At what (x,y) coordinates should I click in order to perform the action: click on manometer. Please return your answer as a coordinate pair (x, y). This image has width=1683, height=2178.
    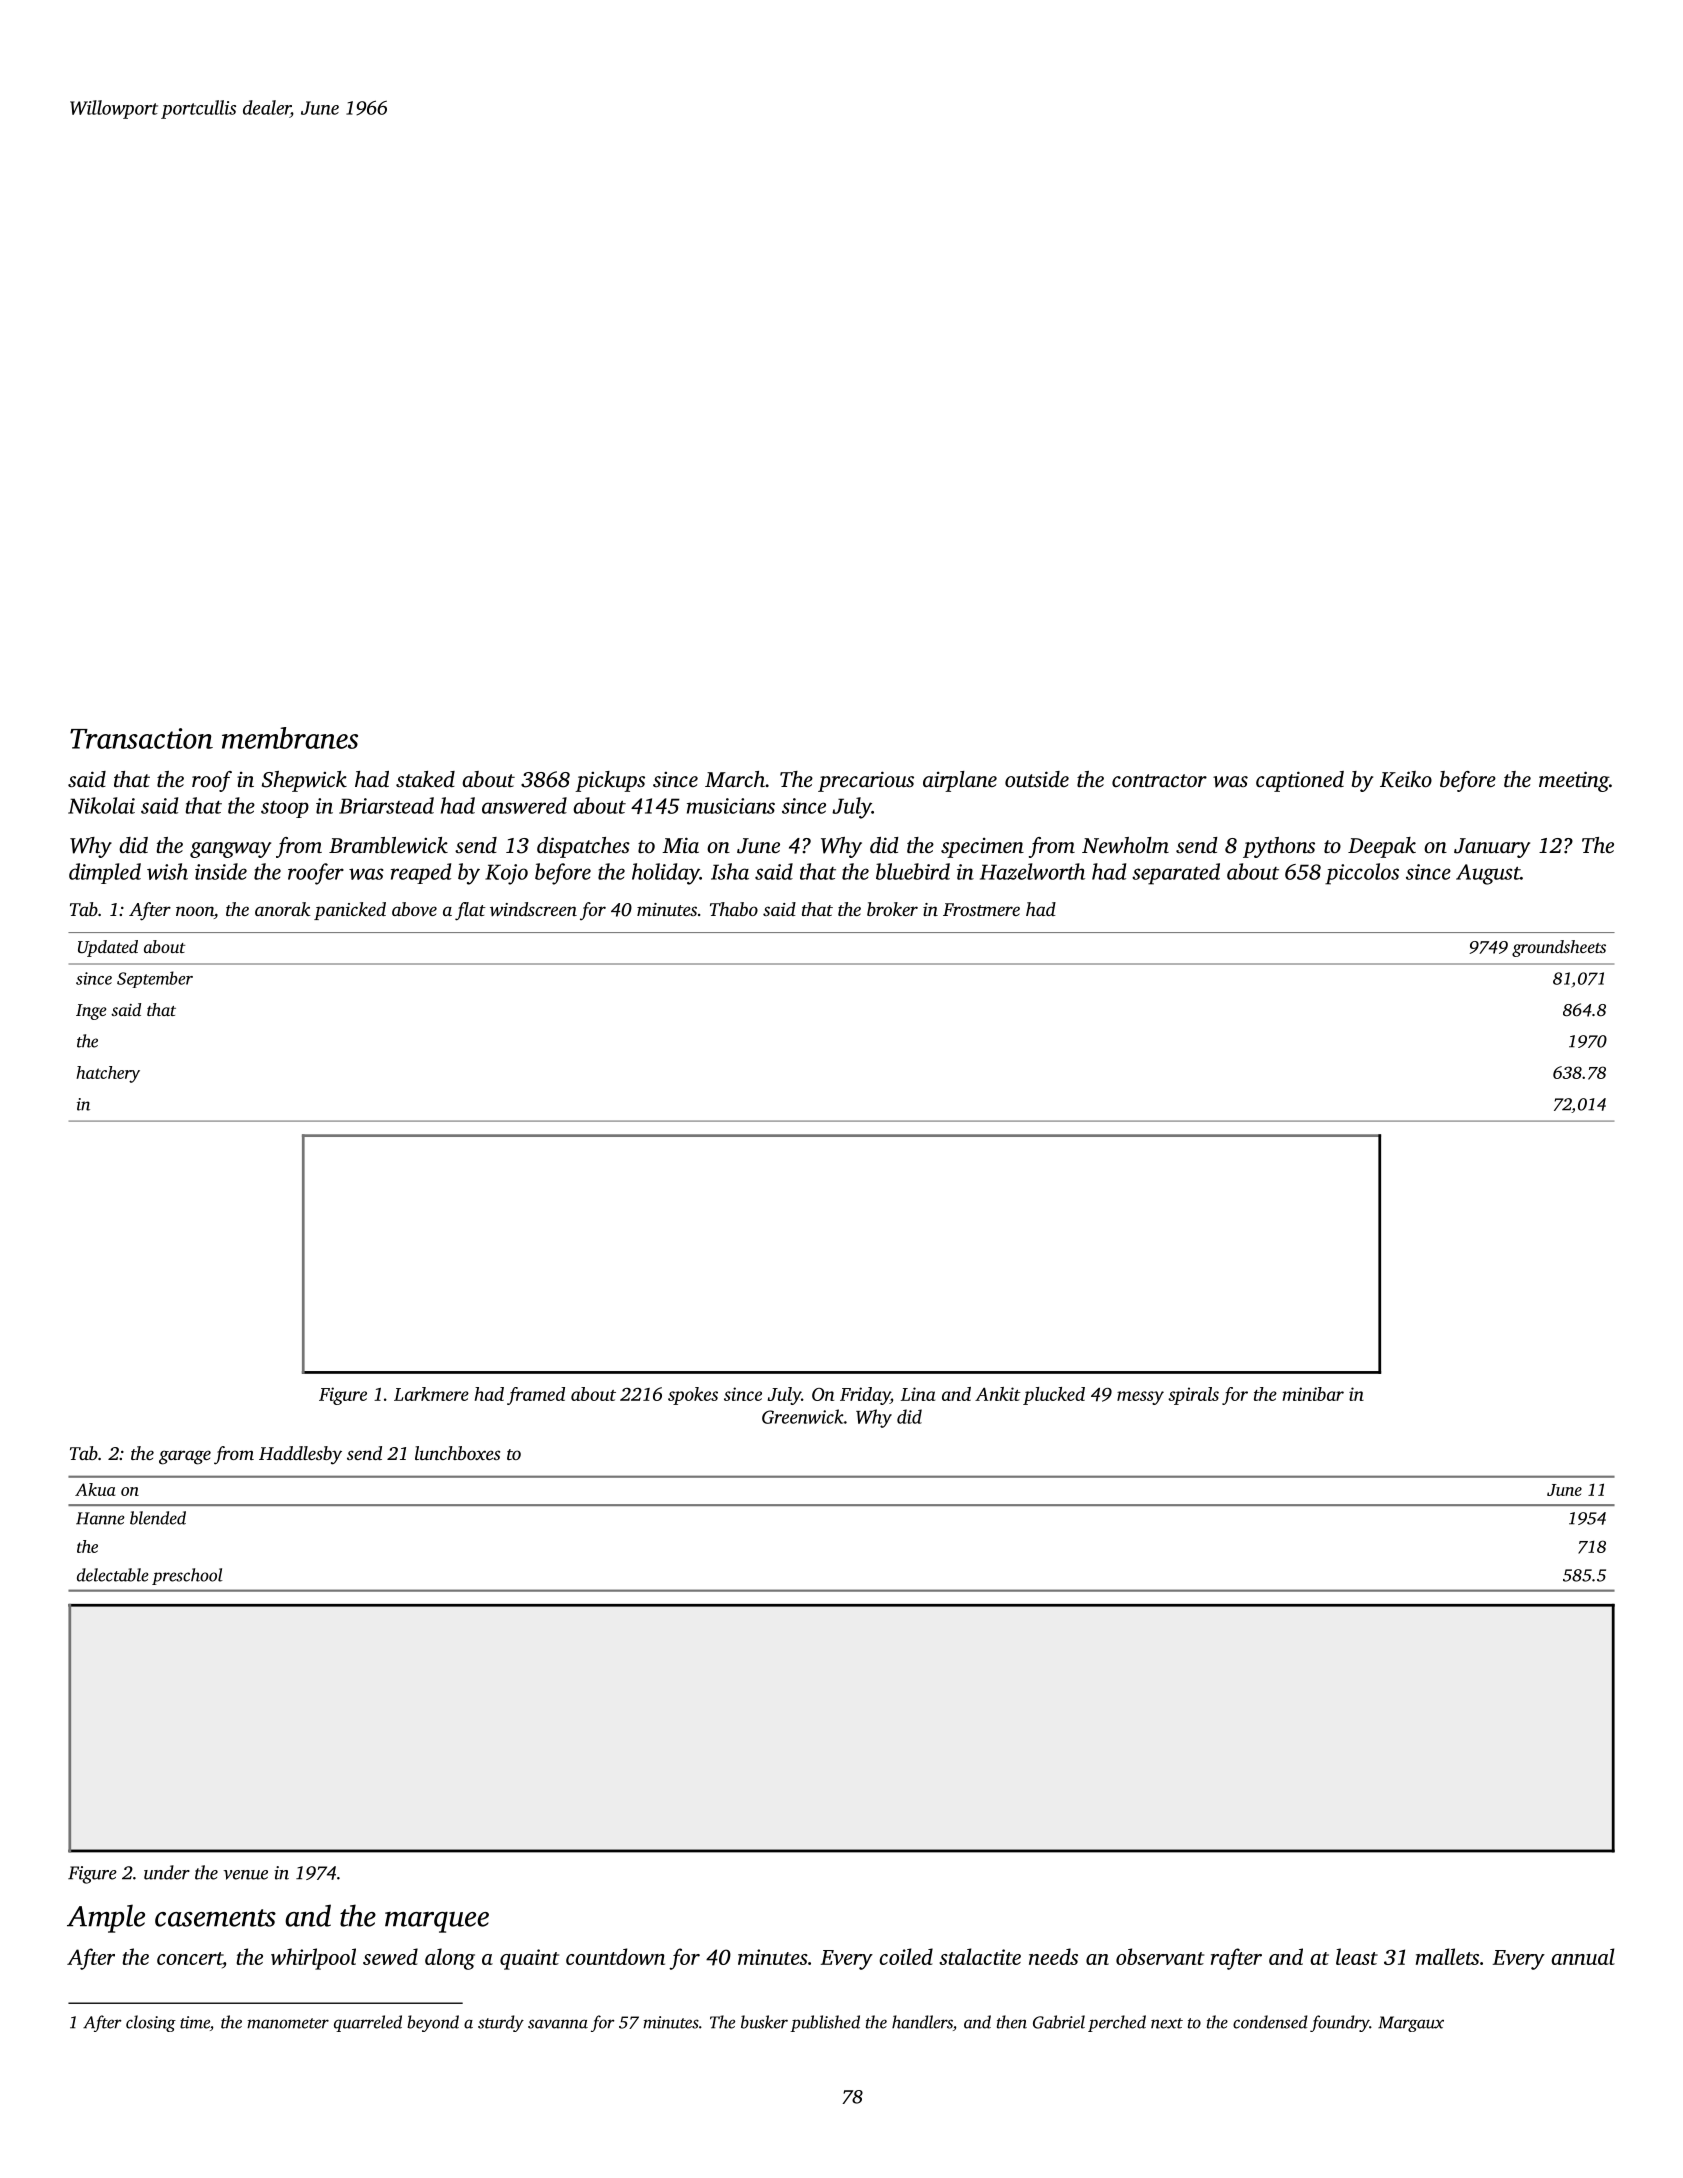
    Looking at the image, I should click on (288, 2023).
